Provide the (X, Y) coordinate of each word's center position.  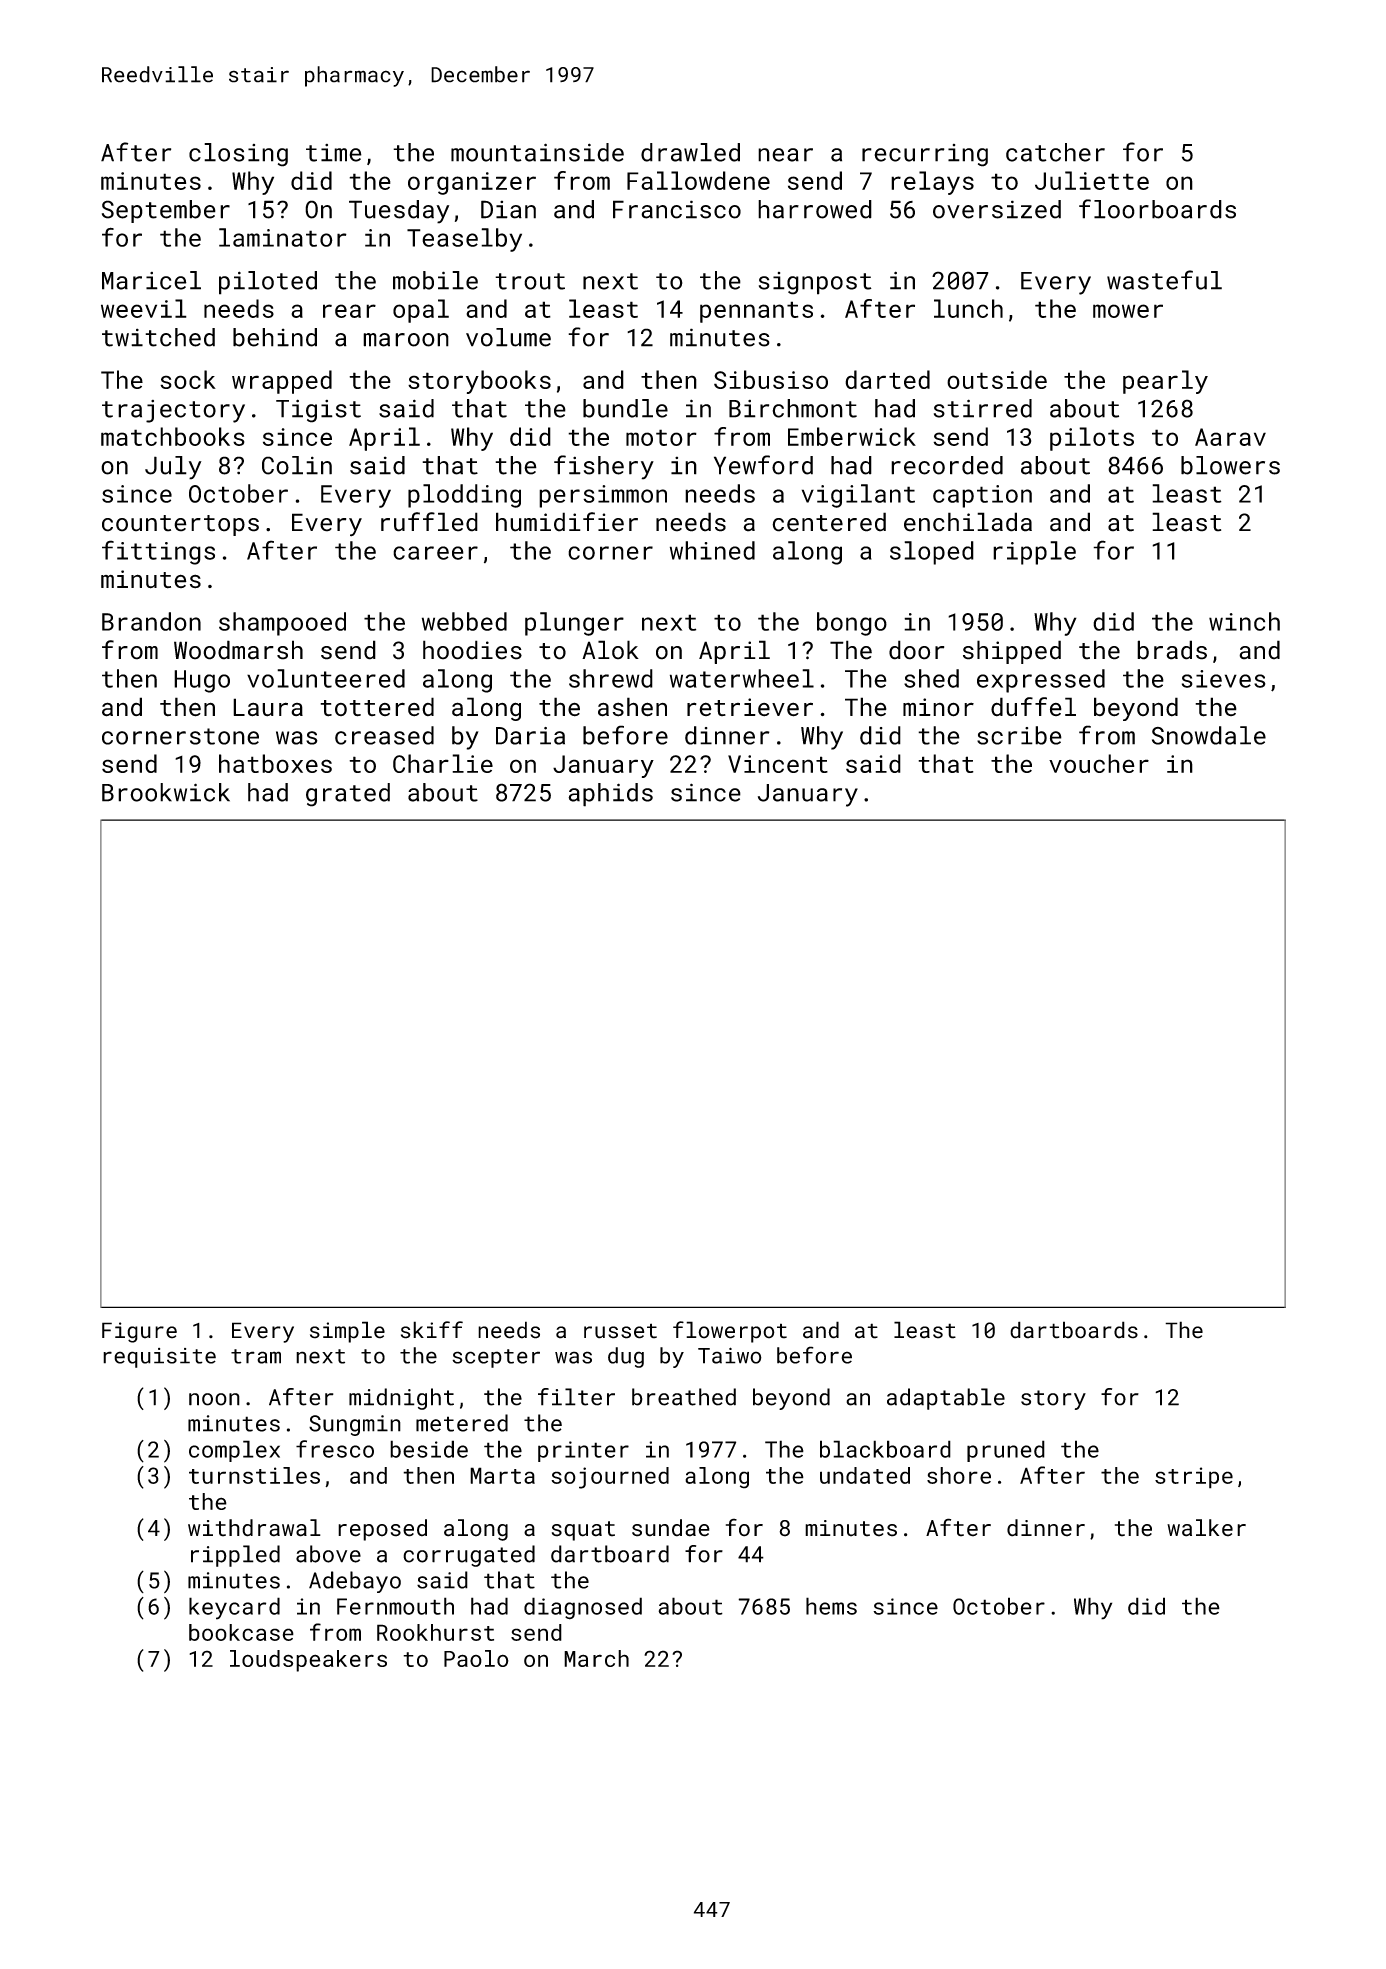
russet (620, 1331)
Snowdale (1209, 735)
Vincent (778, 764)
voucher (1099, 763)
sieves (1224, 679)
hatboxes (275, 763)
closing (238, 155)
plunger (574, 624)
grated (348, 795)
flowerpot (730, 1332)
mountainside (537, 152)
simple (347, 1332)
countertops (180, 525)
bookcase (241, 1632)
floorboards (1157, 209)
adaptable (946, 1399)
